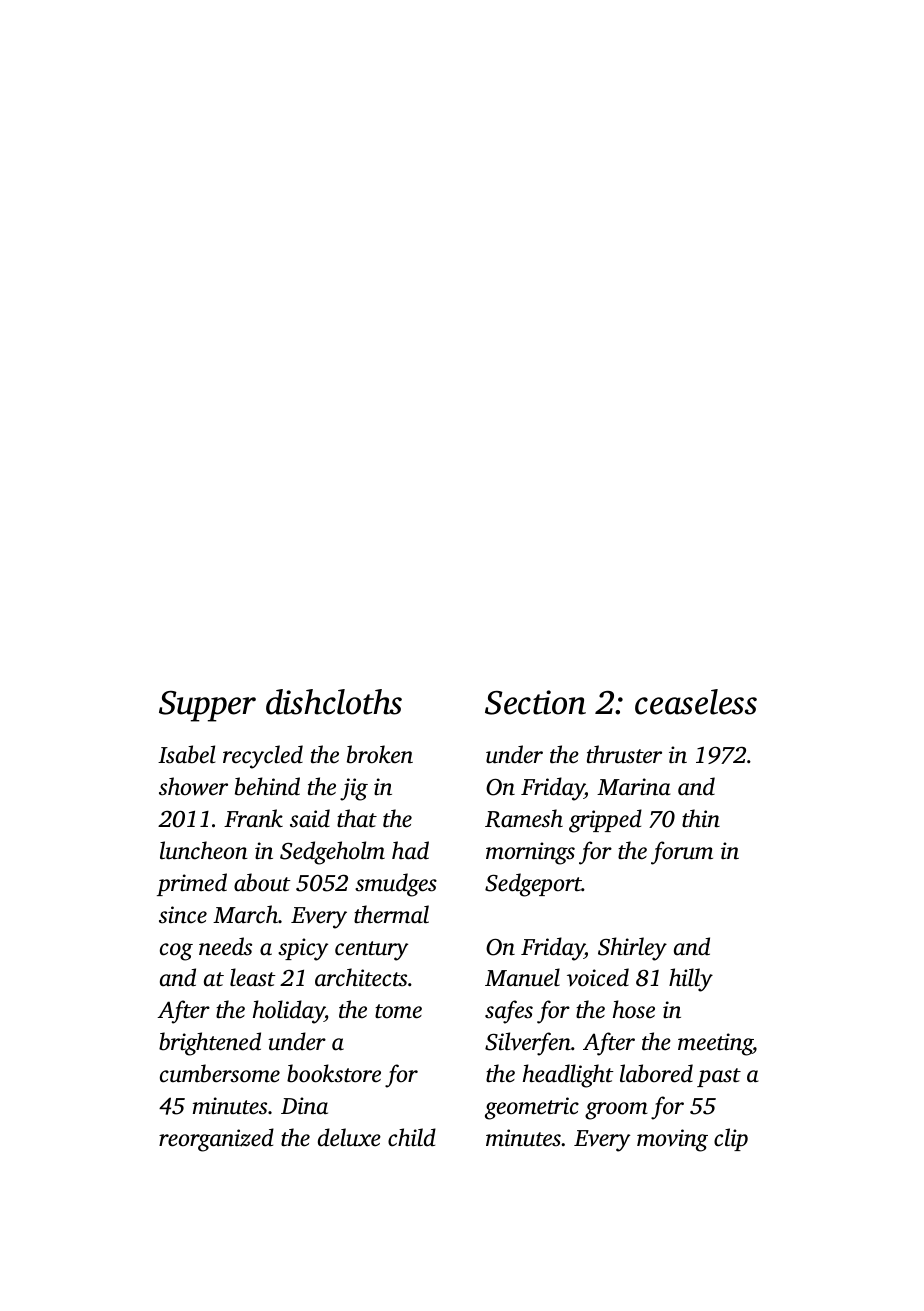  What do you see at coordinates (535, 702) in the screenshot?
I see `Section` at bounding box center [535, 702].
